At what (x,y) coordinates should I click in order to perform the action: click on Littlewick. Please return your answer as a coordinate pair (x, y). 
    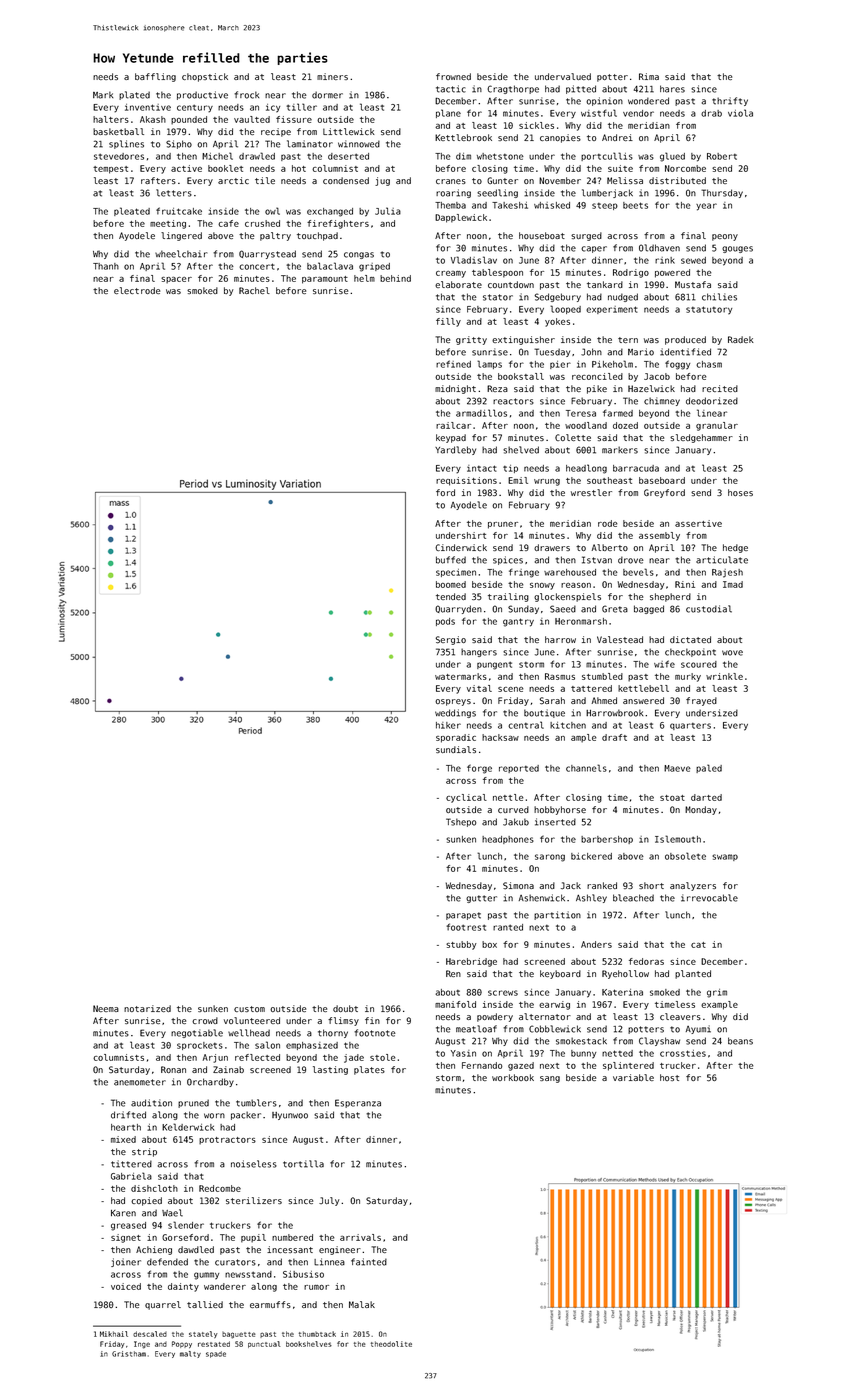
    Looking at the image, I should click on (349, 131).
